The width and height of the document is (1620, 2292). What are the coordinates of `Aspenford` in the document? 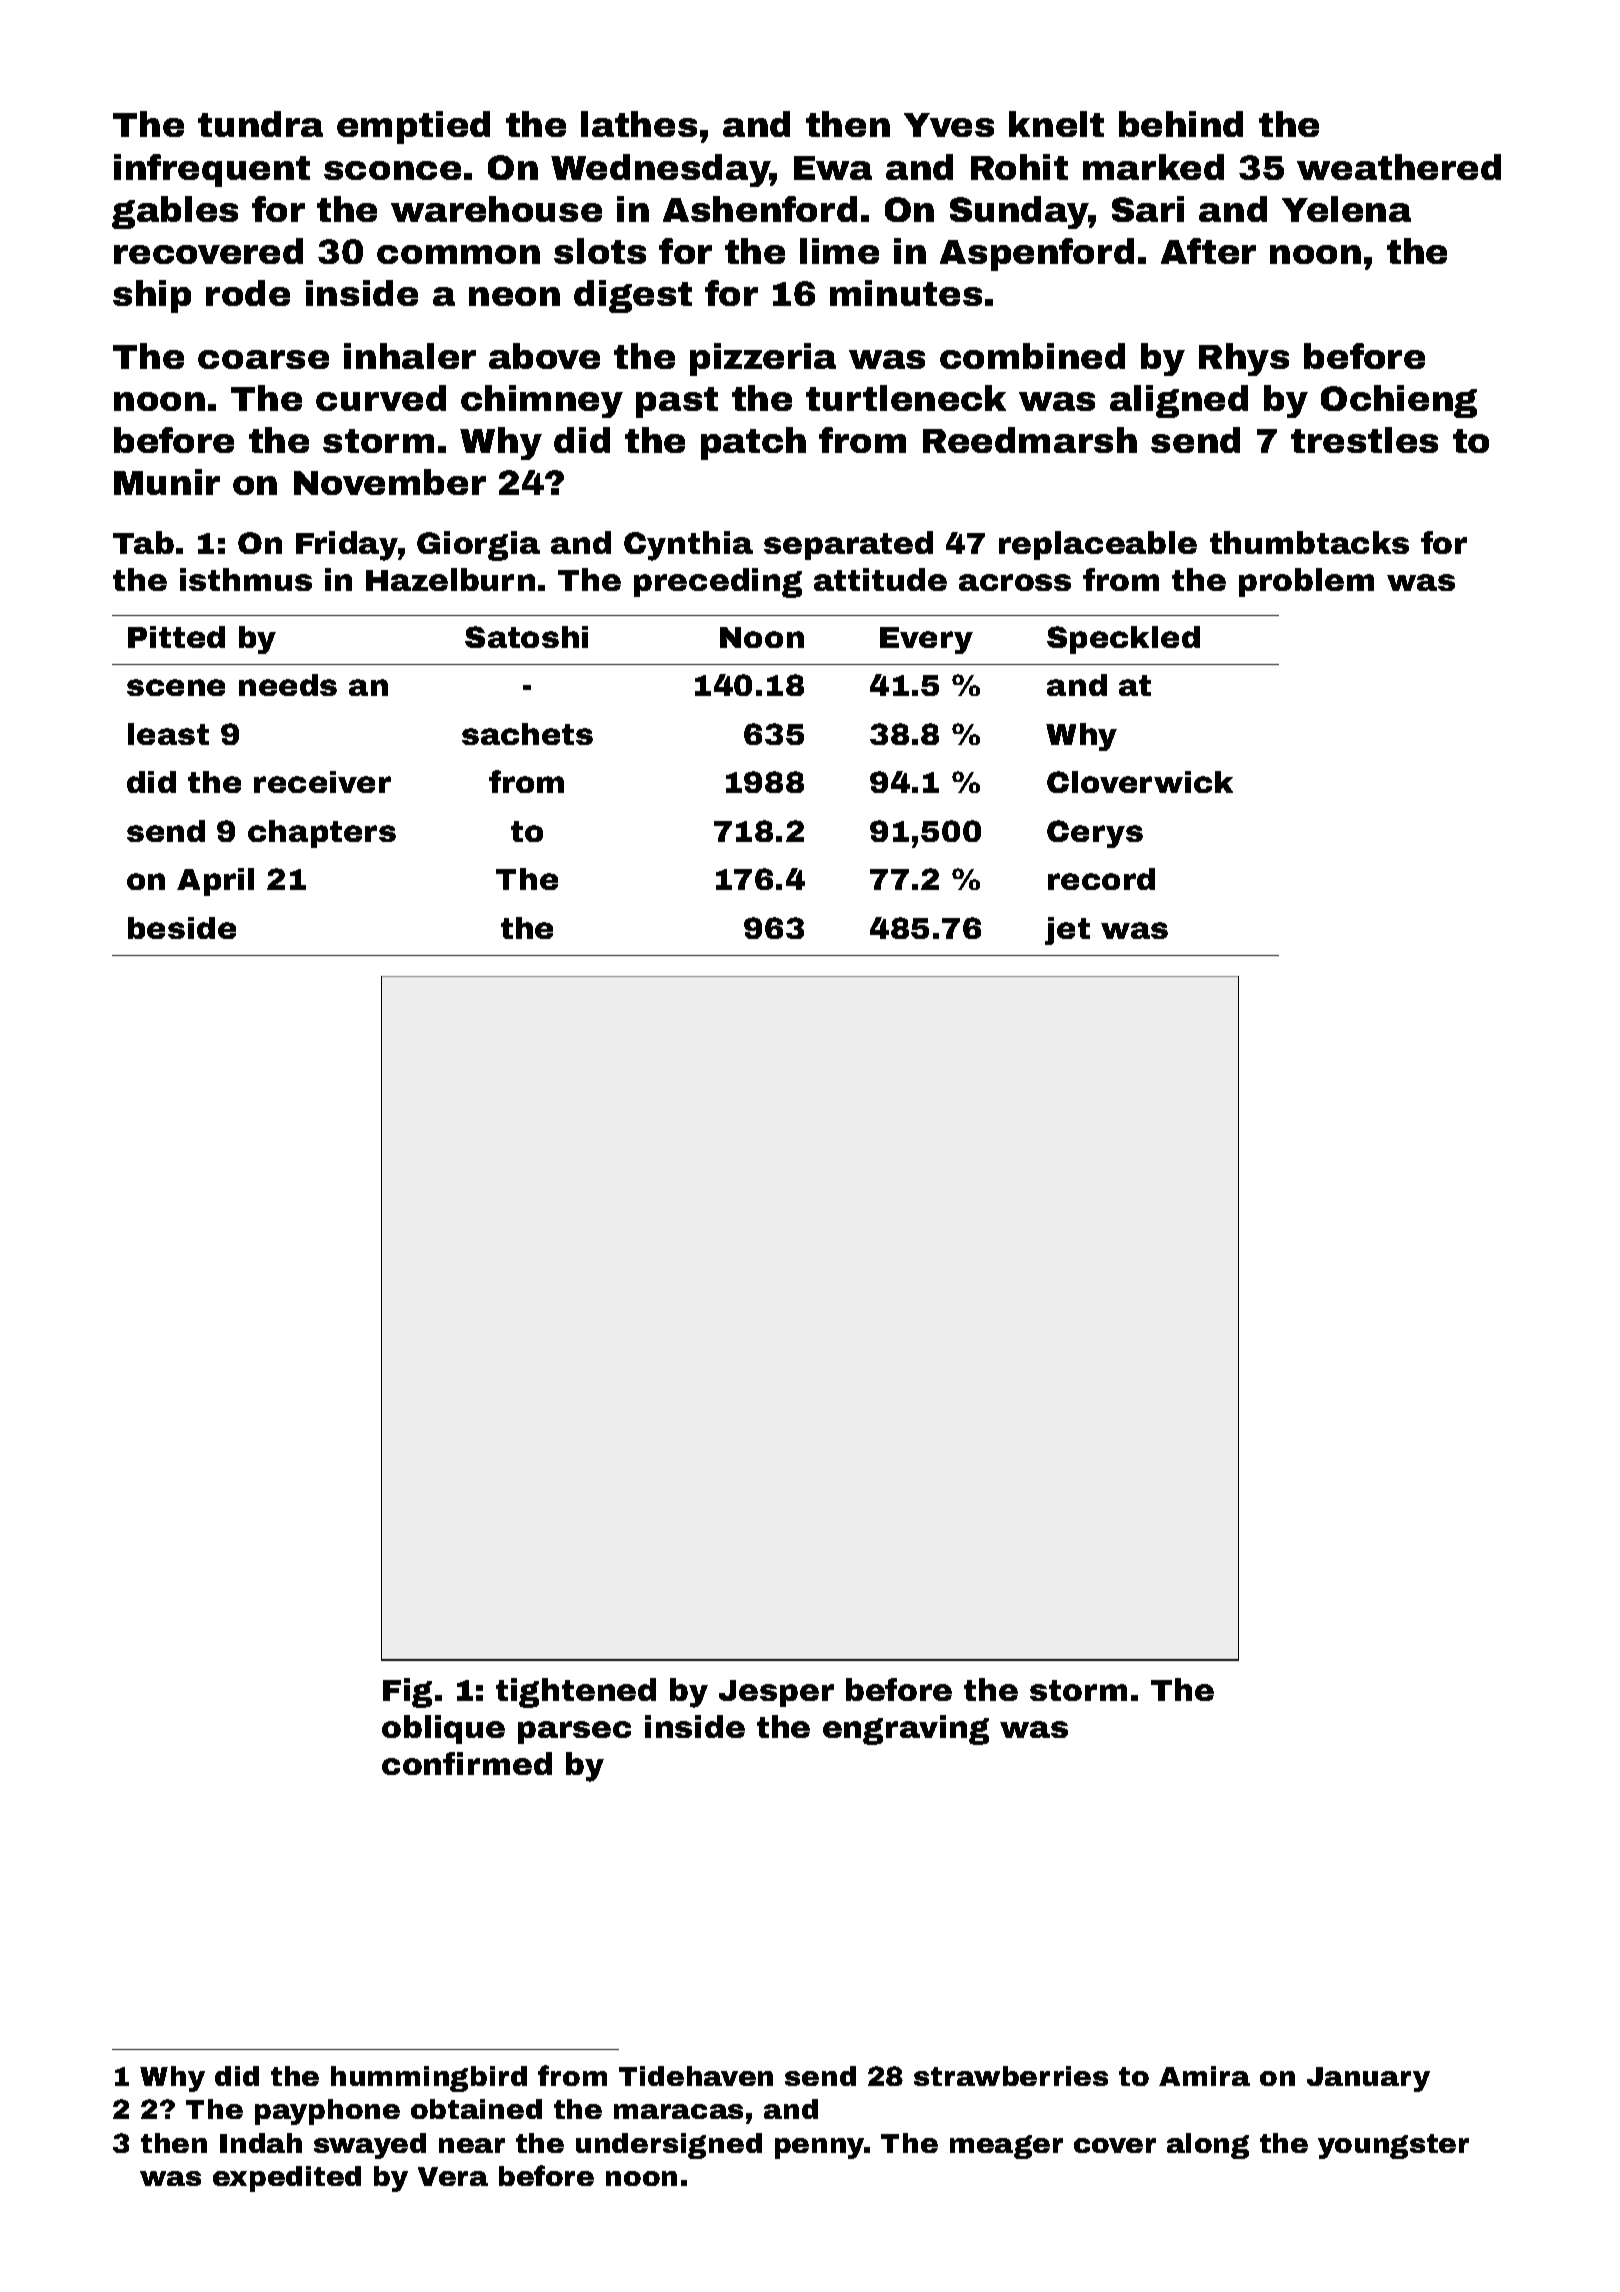 It's located at (1037, 254).
